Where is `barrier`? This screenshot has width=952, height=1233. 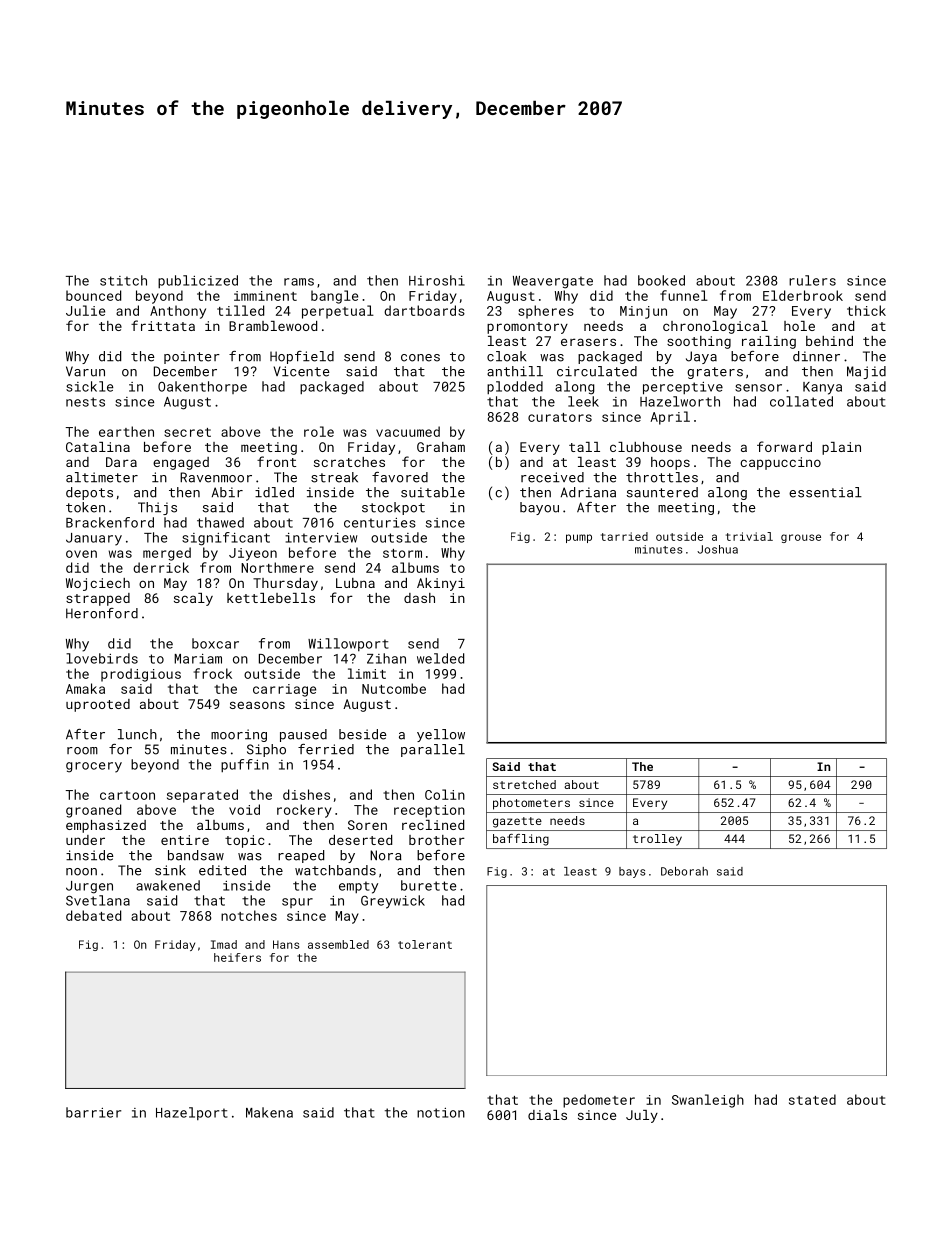
barrier is located at coordinates (93, 1112).
